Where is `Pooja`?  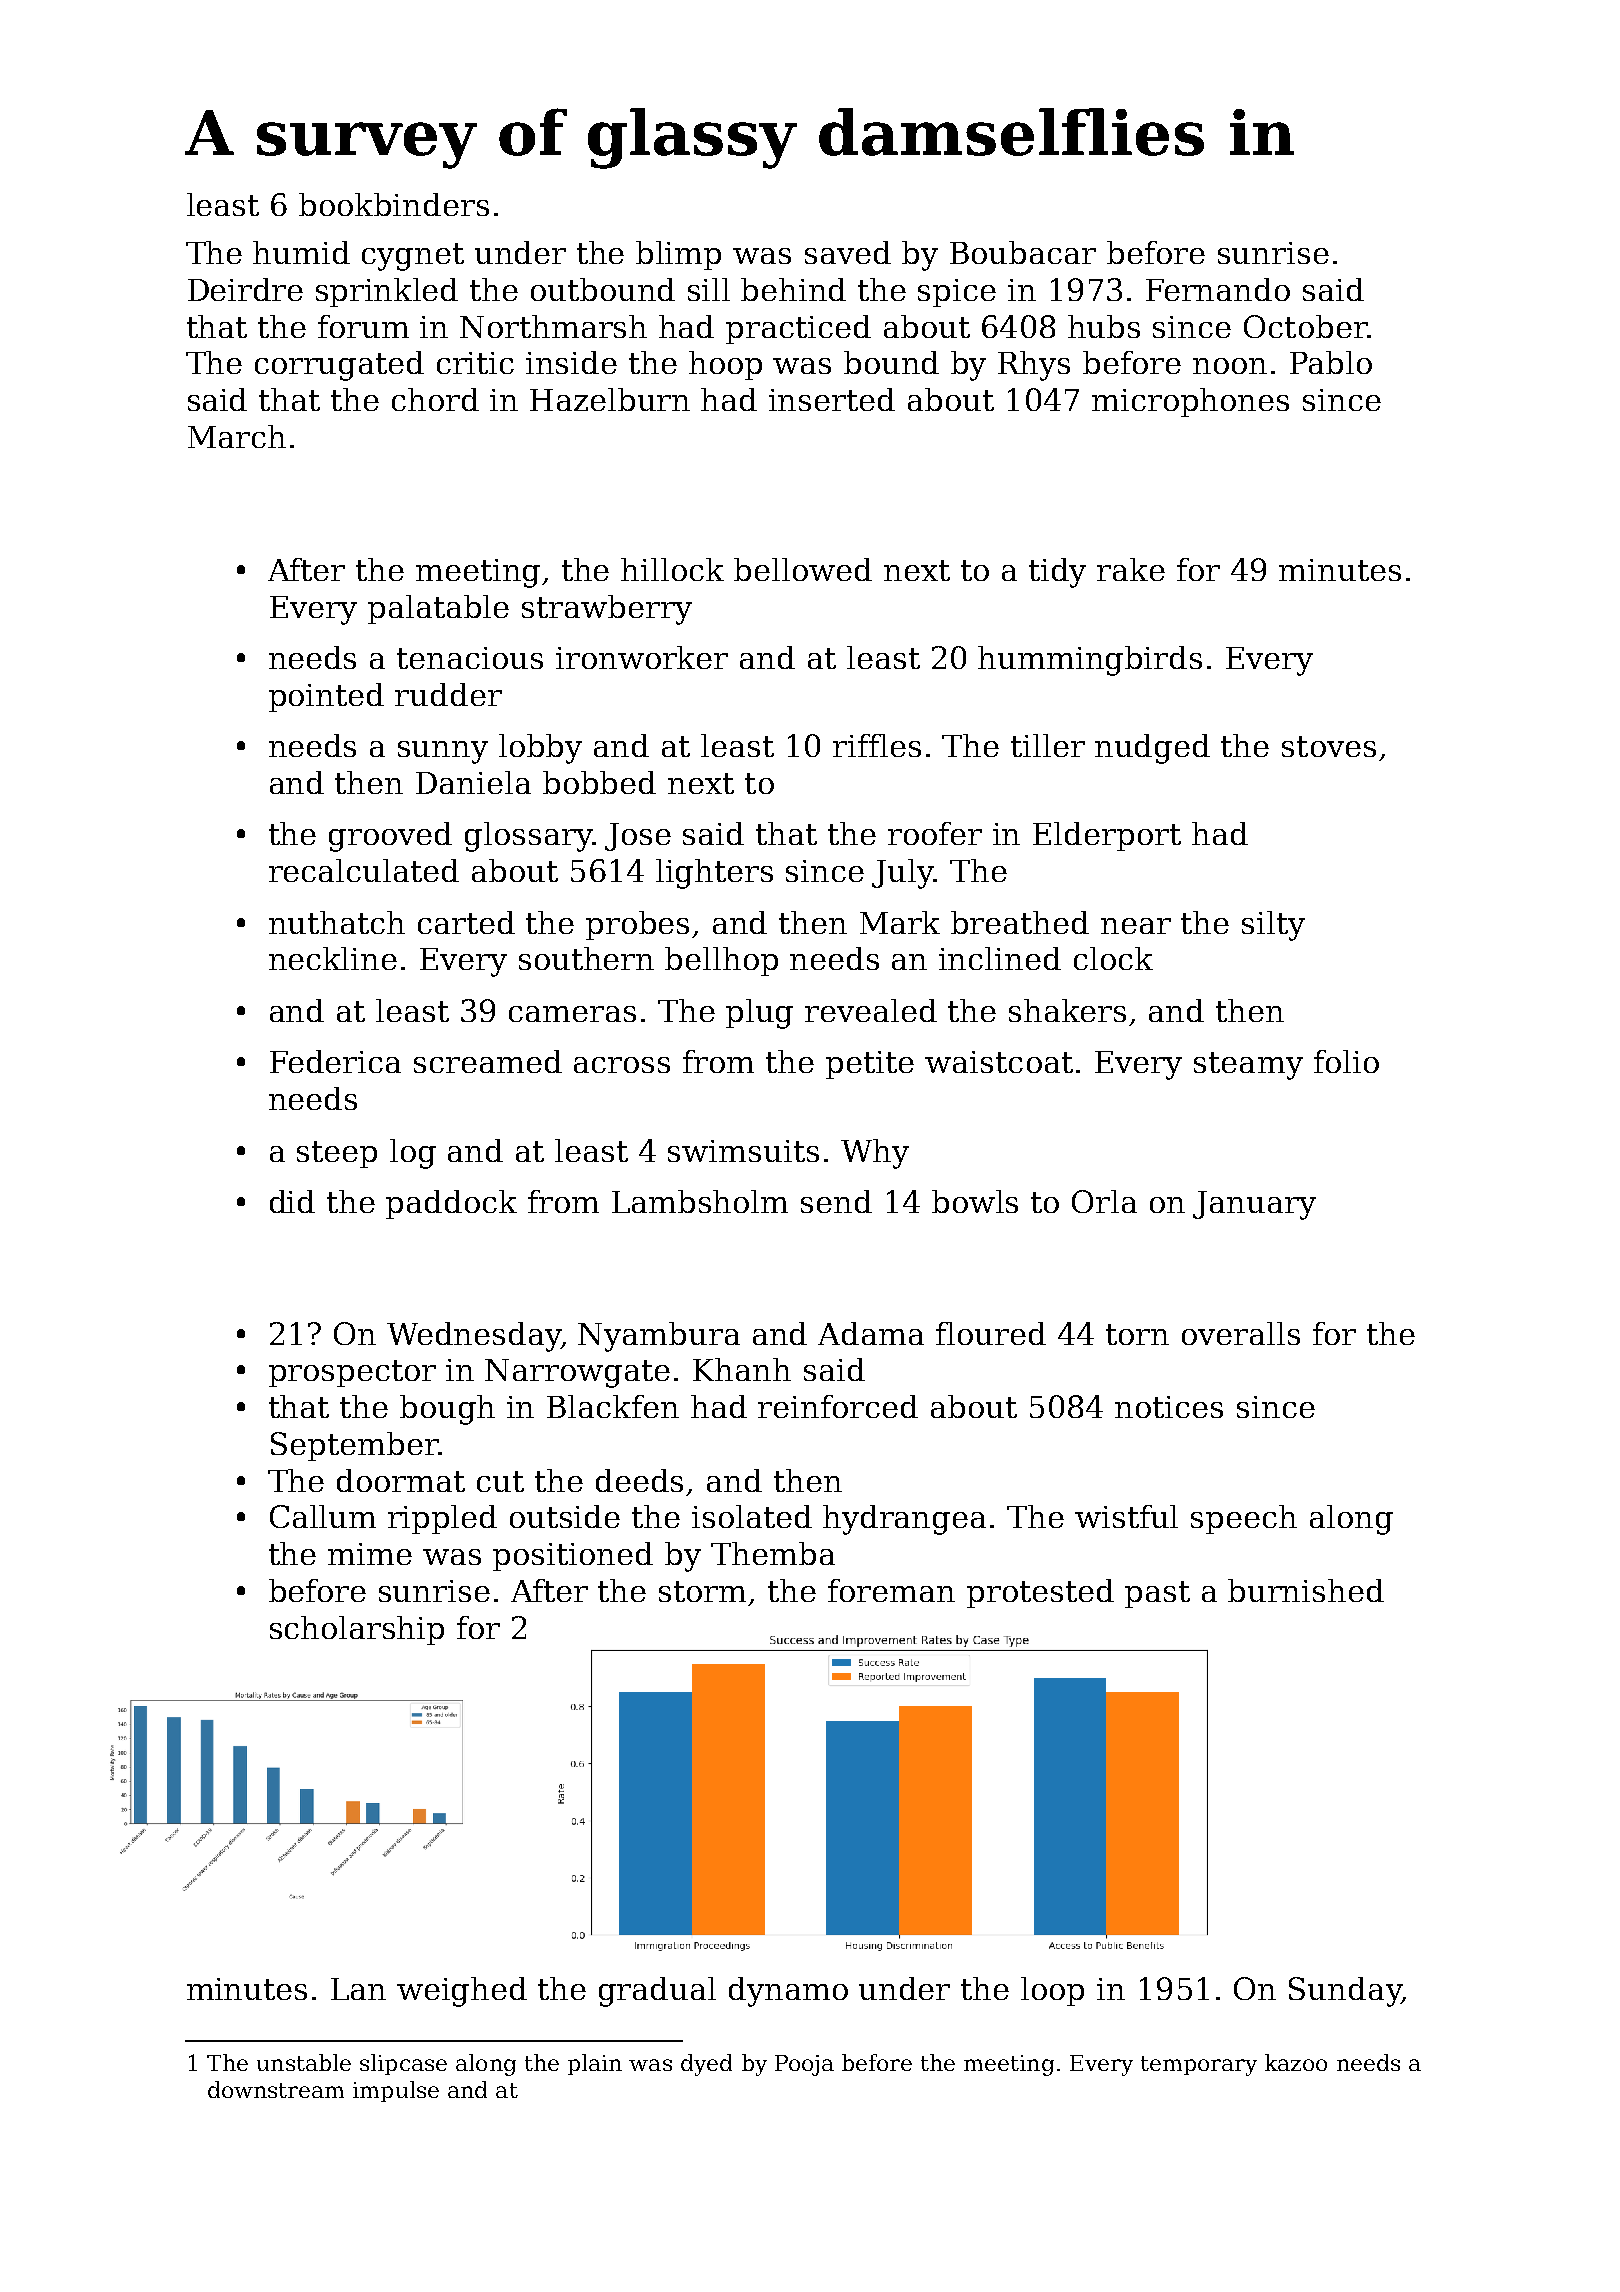
Pooja is located at coordinates (804, 2065).
